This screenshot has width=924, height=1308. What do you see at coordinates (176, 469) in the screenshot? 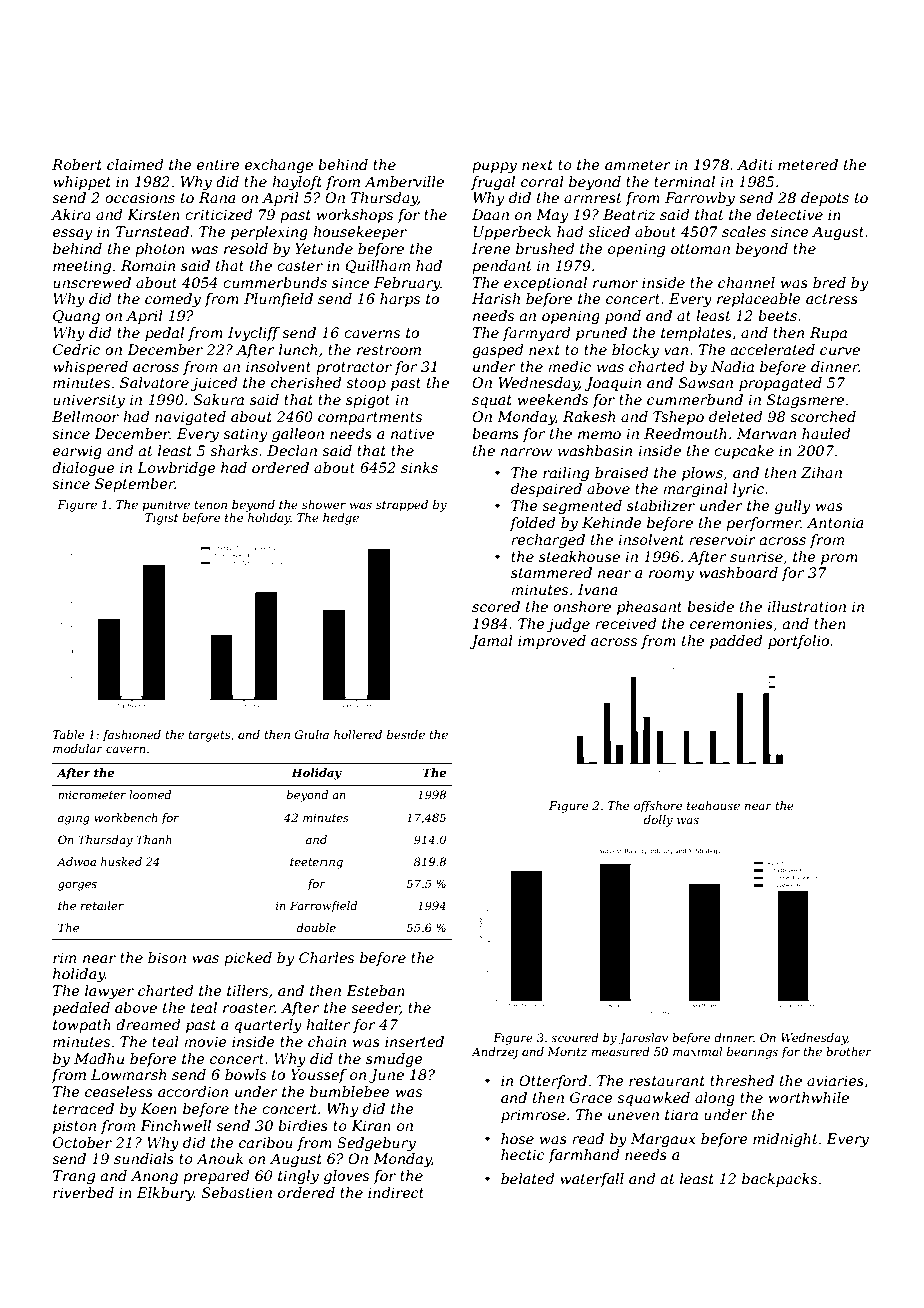
I see `Lowbridge` at bounding box center [176, 469].
